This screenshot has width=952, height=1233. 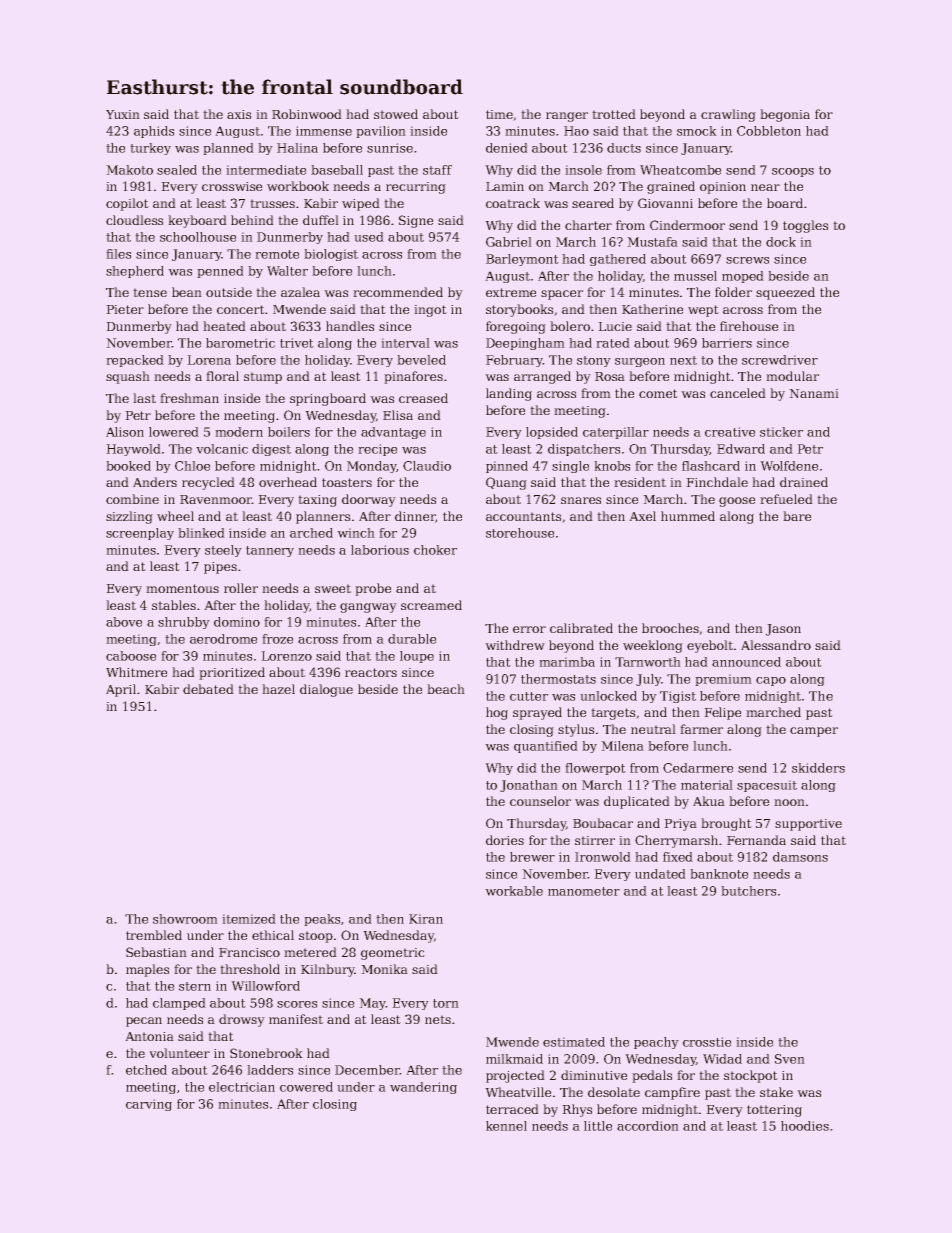 I want to click on Edward, so click(x=741, y=449).
